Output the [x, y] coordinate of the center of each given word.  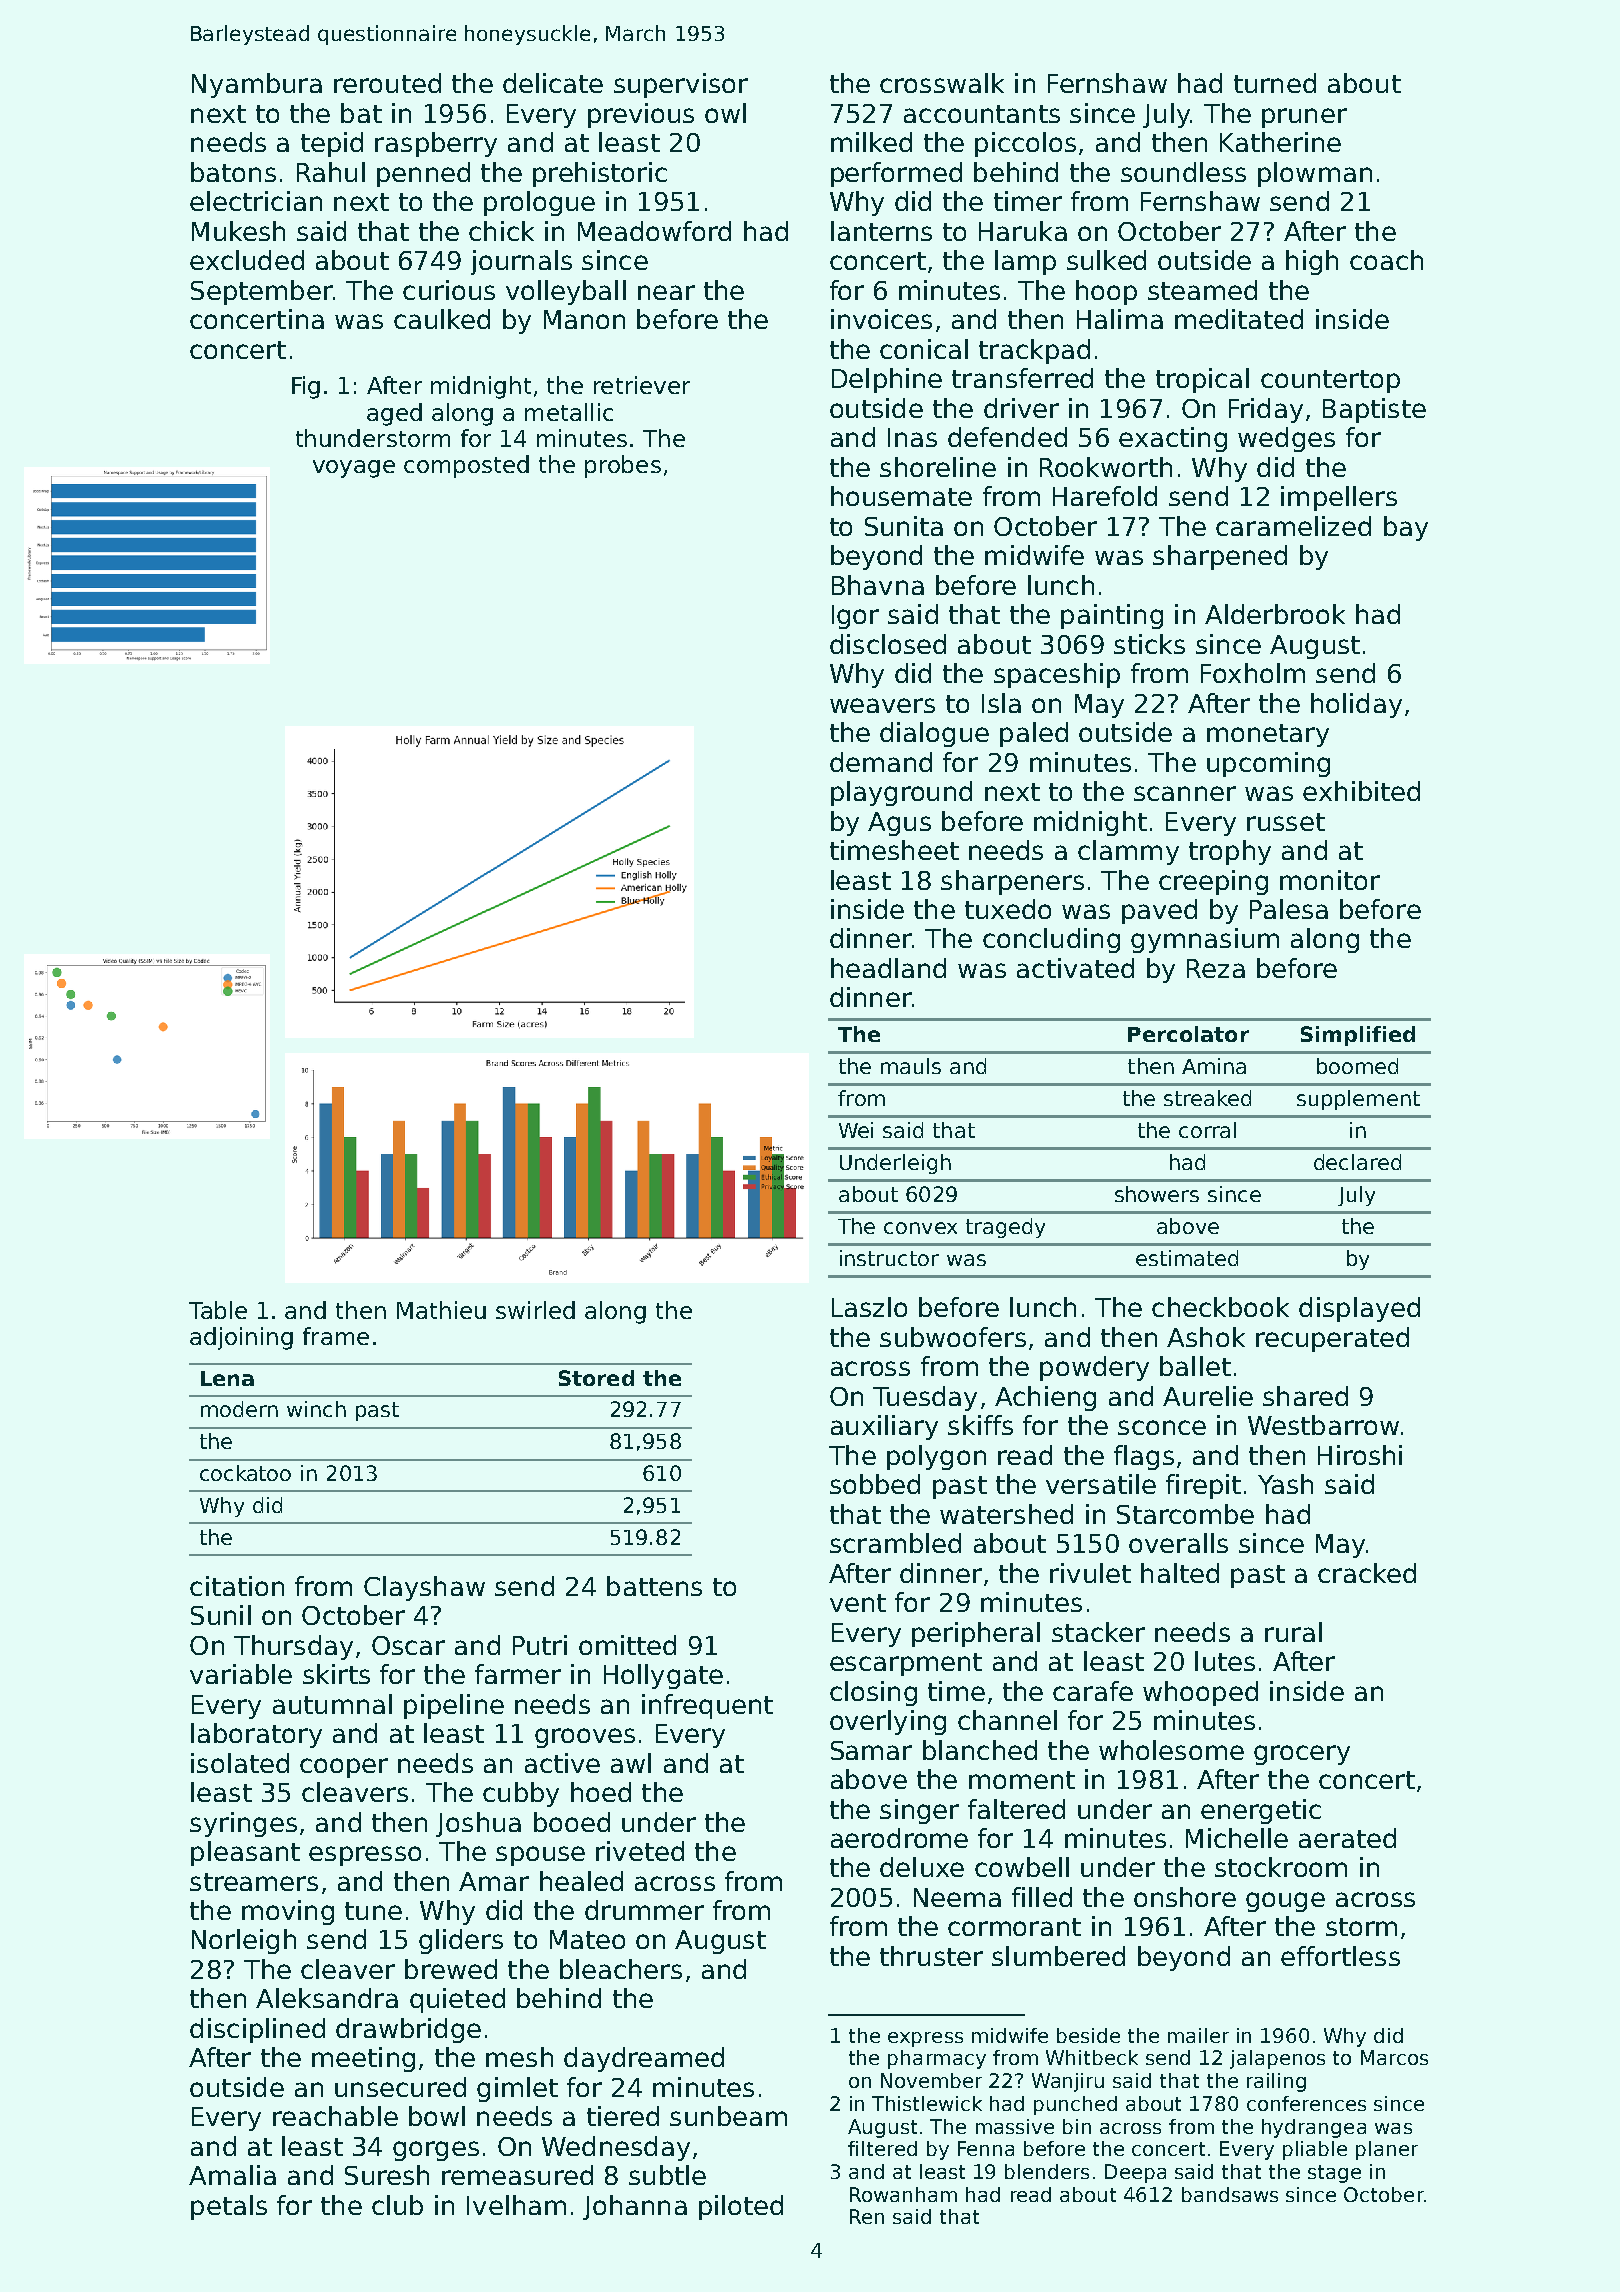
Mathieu [441, 1310]
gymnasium [1205, 940]
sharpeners [1012, 882]
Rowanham [903, 2194]
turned [1275, 83]
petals [229, 2207]
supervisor [681, 85]
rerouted [387, 83]
